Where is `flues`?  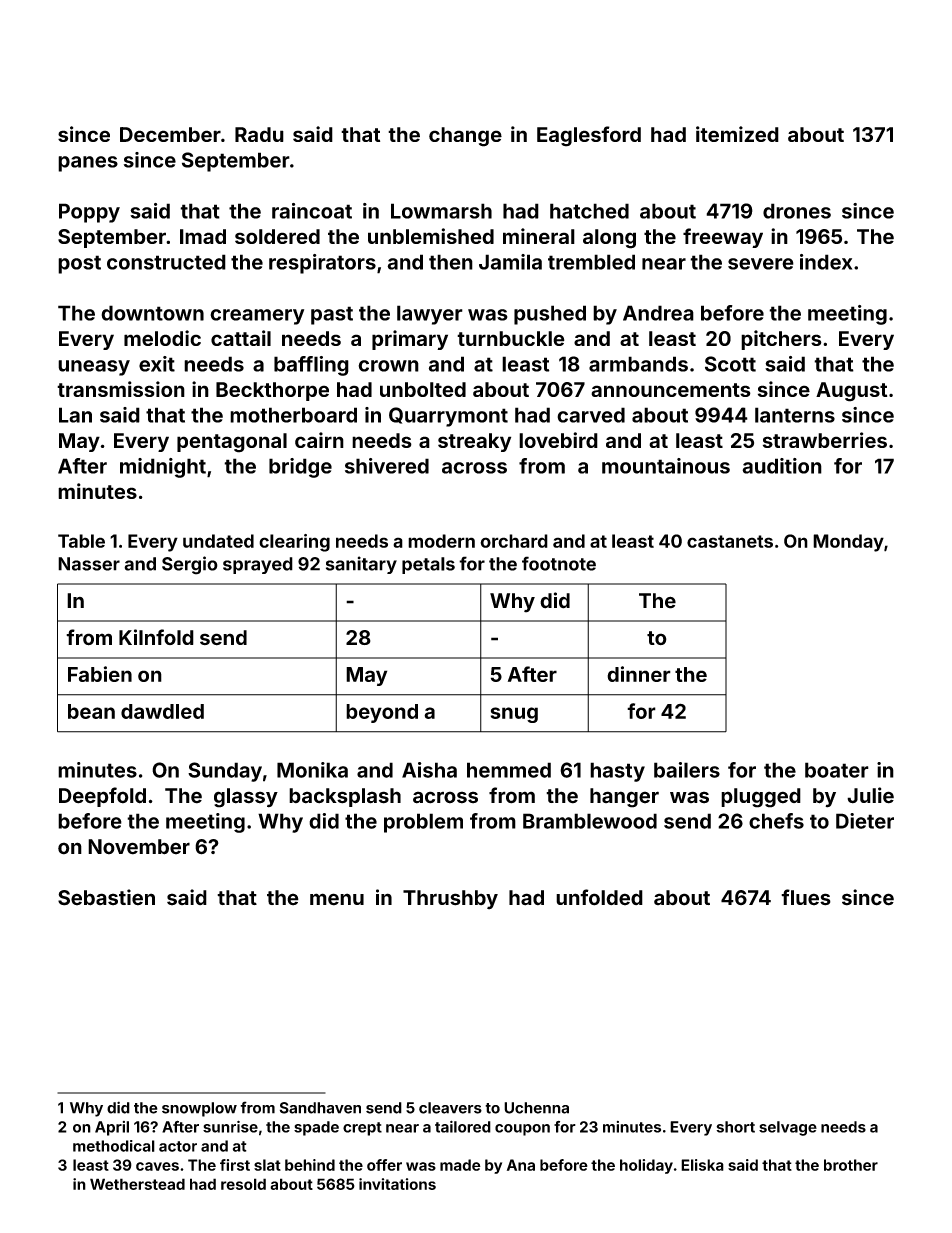 flues is located at coordinates (806, 897).
